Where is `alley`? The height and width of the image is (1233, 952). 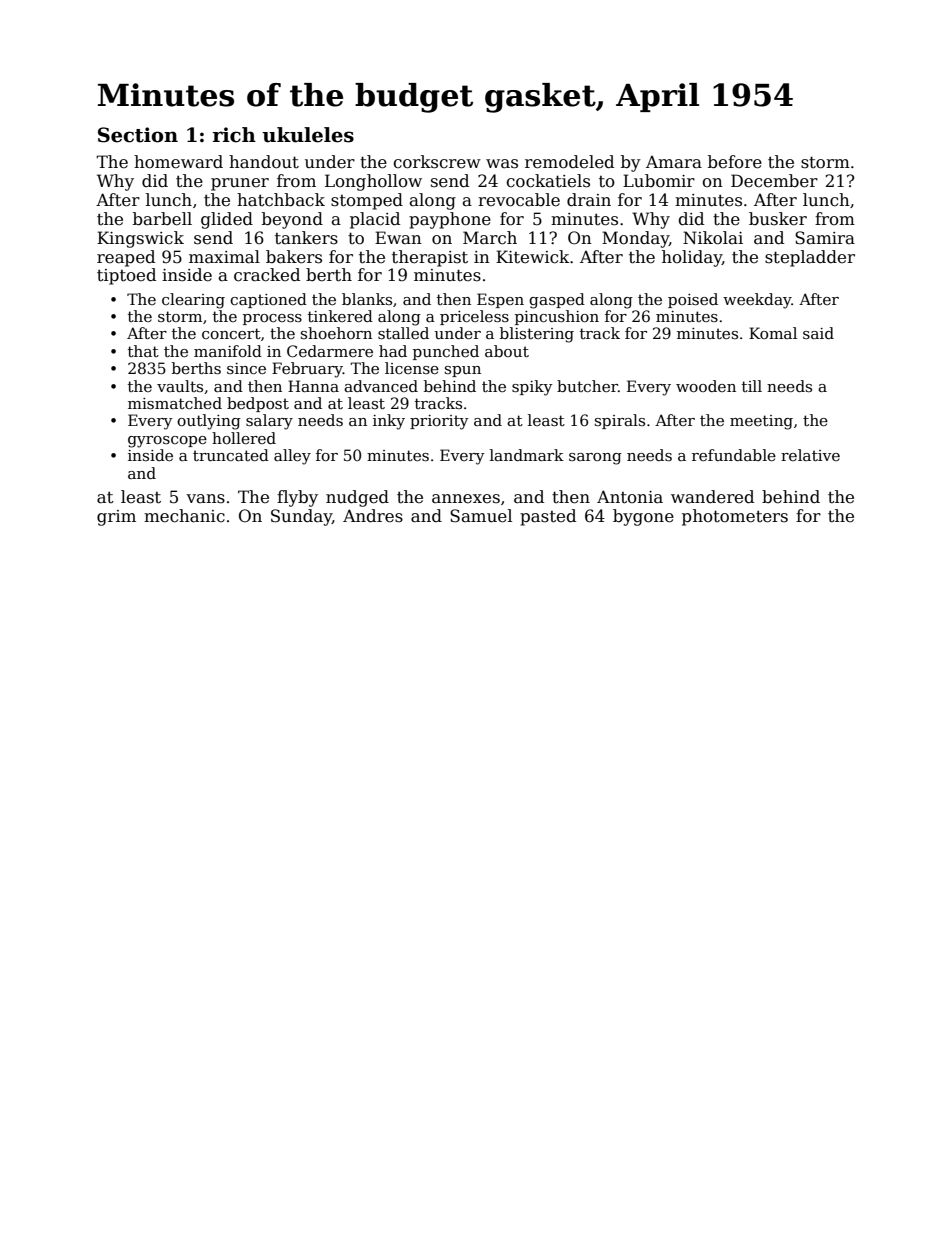 alley is located at coordinates (292, 457).
